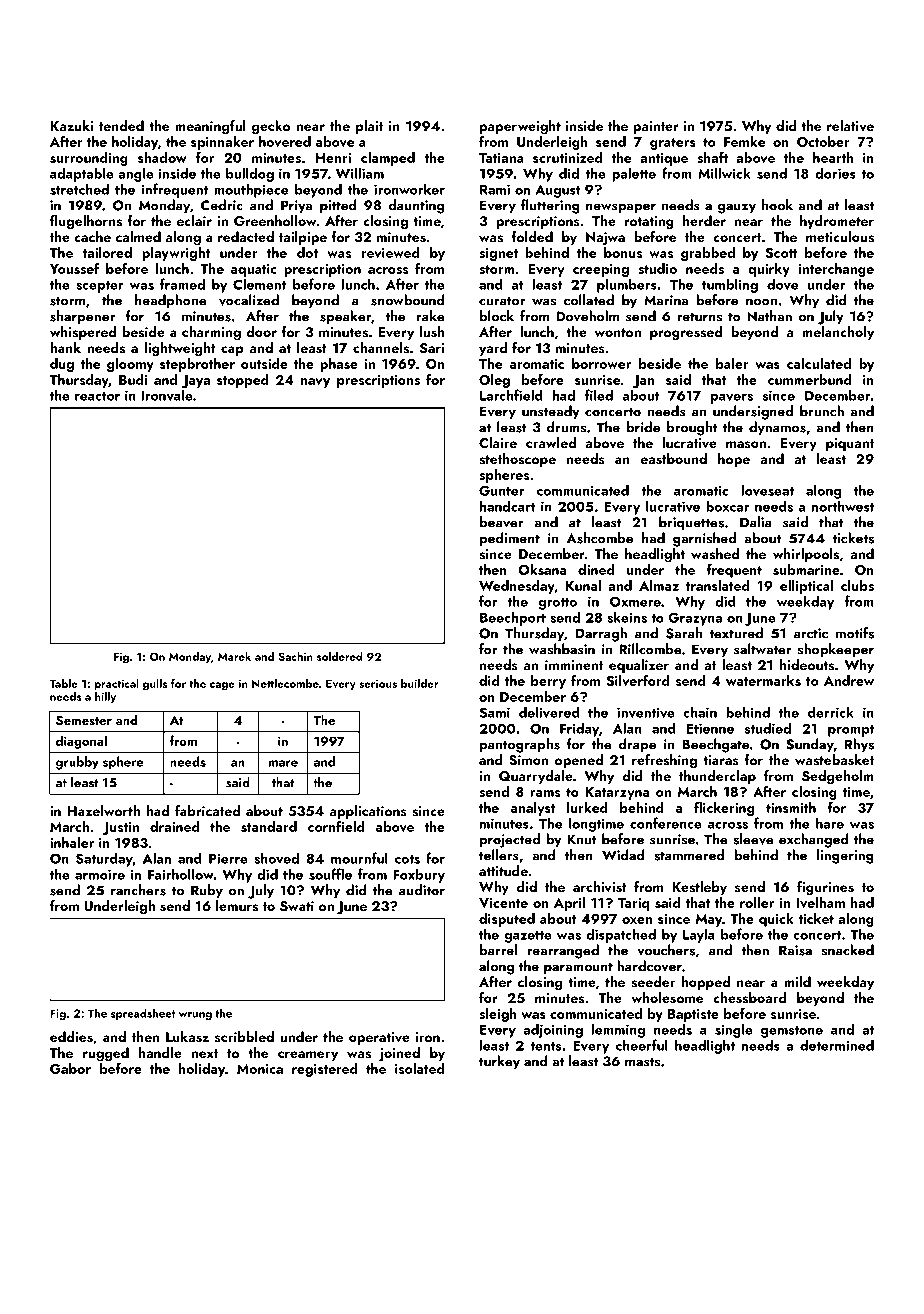 This image has width=924, height=1314. Describe the element at coordinates (407, 859) in the image. I see `cots` at that location.
